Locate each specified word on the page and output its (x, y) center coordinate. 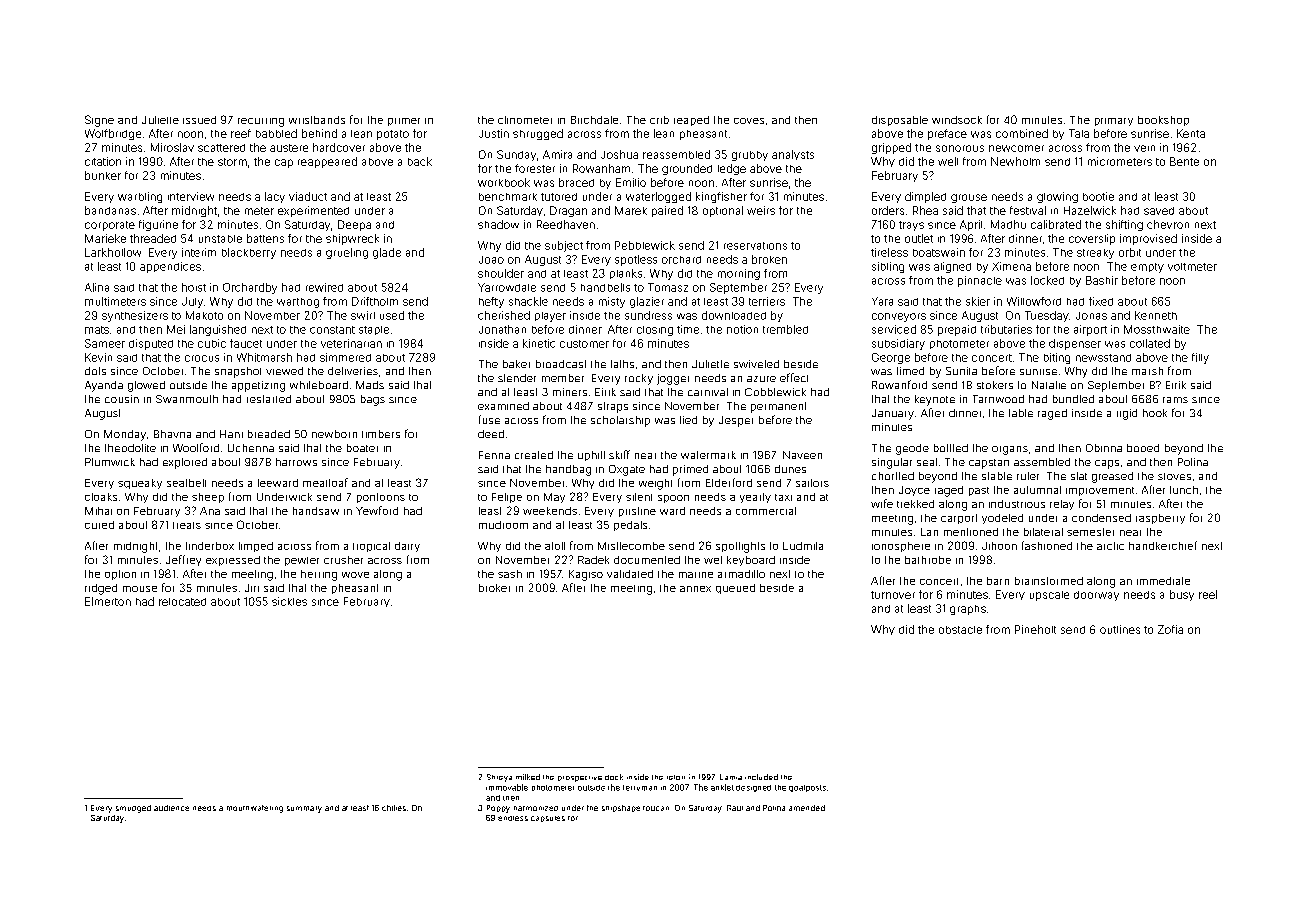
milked (528, 777)
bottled (951, 448)
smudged (133, 809)
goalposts (807, 788)
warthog (298, 303)
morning (739, 274)
